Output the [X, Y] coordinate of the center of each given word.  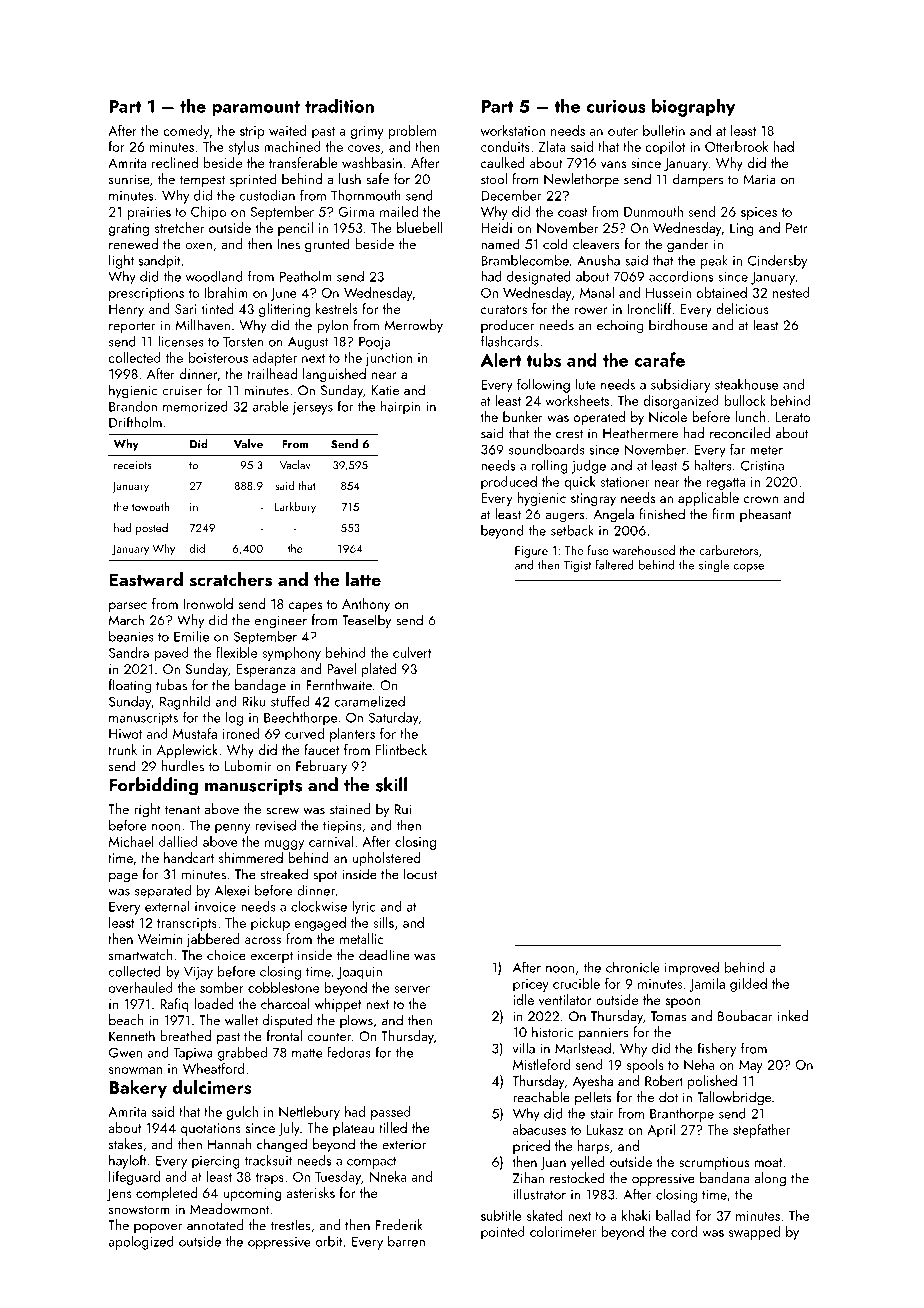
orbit [329, 1241]
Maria [759, 179]
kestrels [337, 308]
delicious [742, 308]
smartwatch [141, 955]
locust [420, 874]
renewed [133, 244]
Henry [126, 310]
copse [748, 567]
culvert [412, 652]
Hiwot [125, 734]
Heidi [496, 227]
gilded [748, 985]
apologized [141, 1243]
